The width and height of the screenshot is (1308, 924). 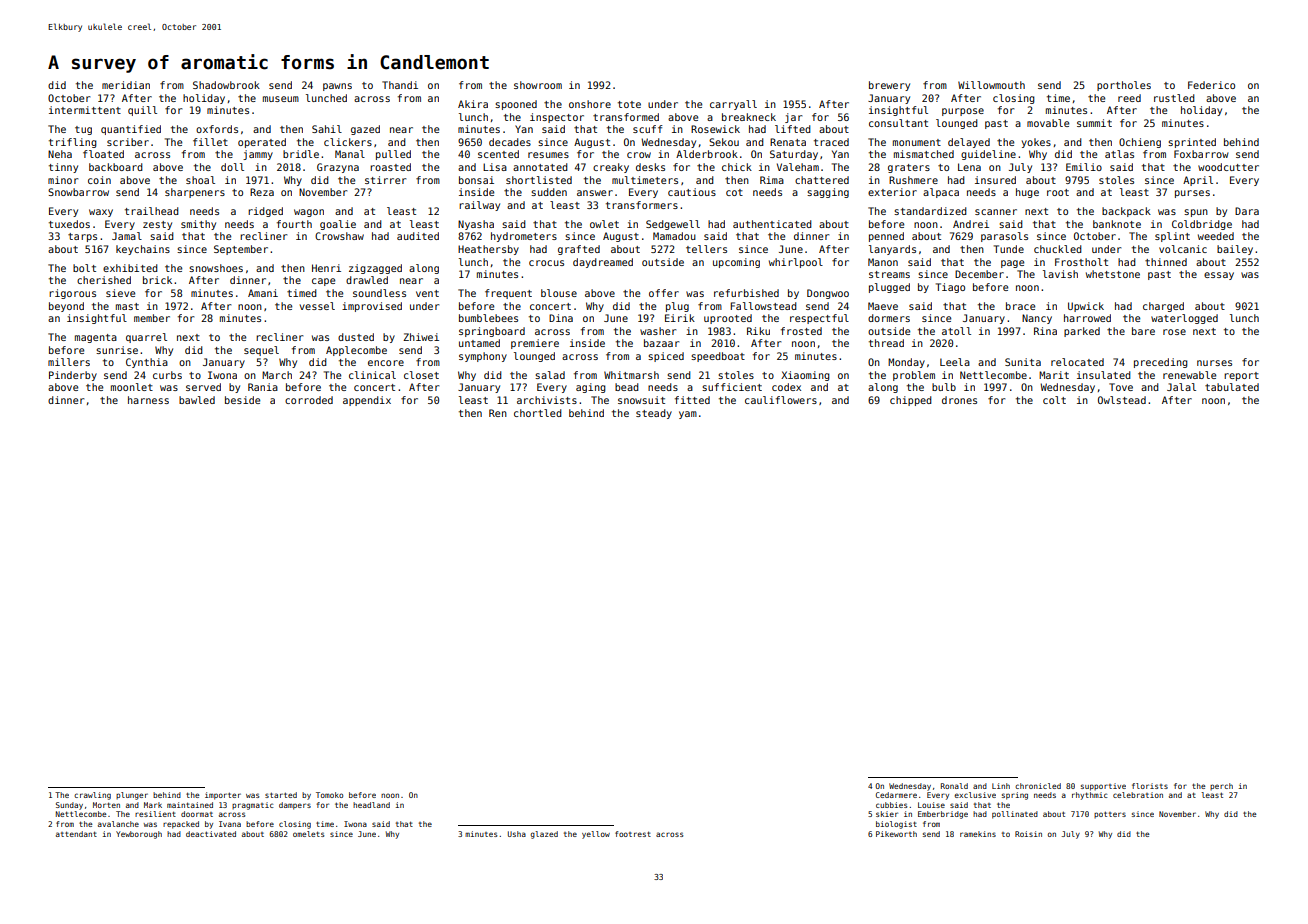 What do you see at coordinates (375, 269) in the screenshot?
I see `zigzagged` at bounding box center [375, 269].
